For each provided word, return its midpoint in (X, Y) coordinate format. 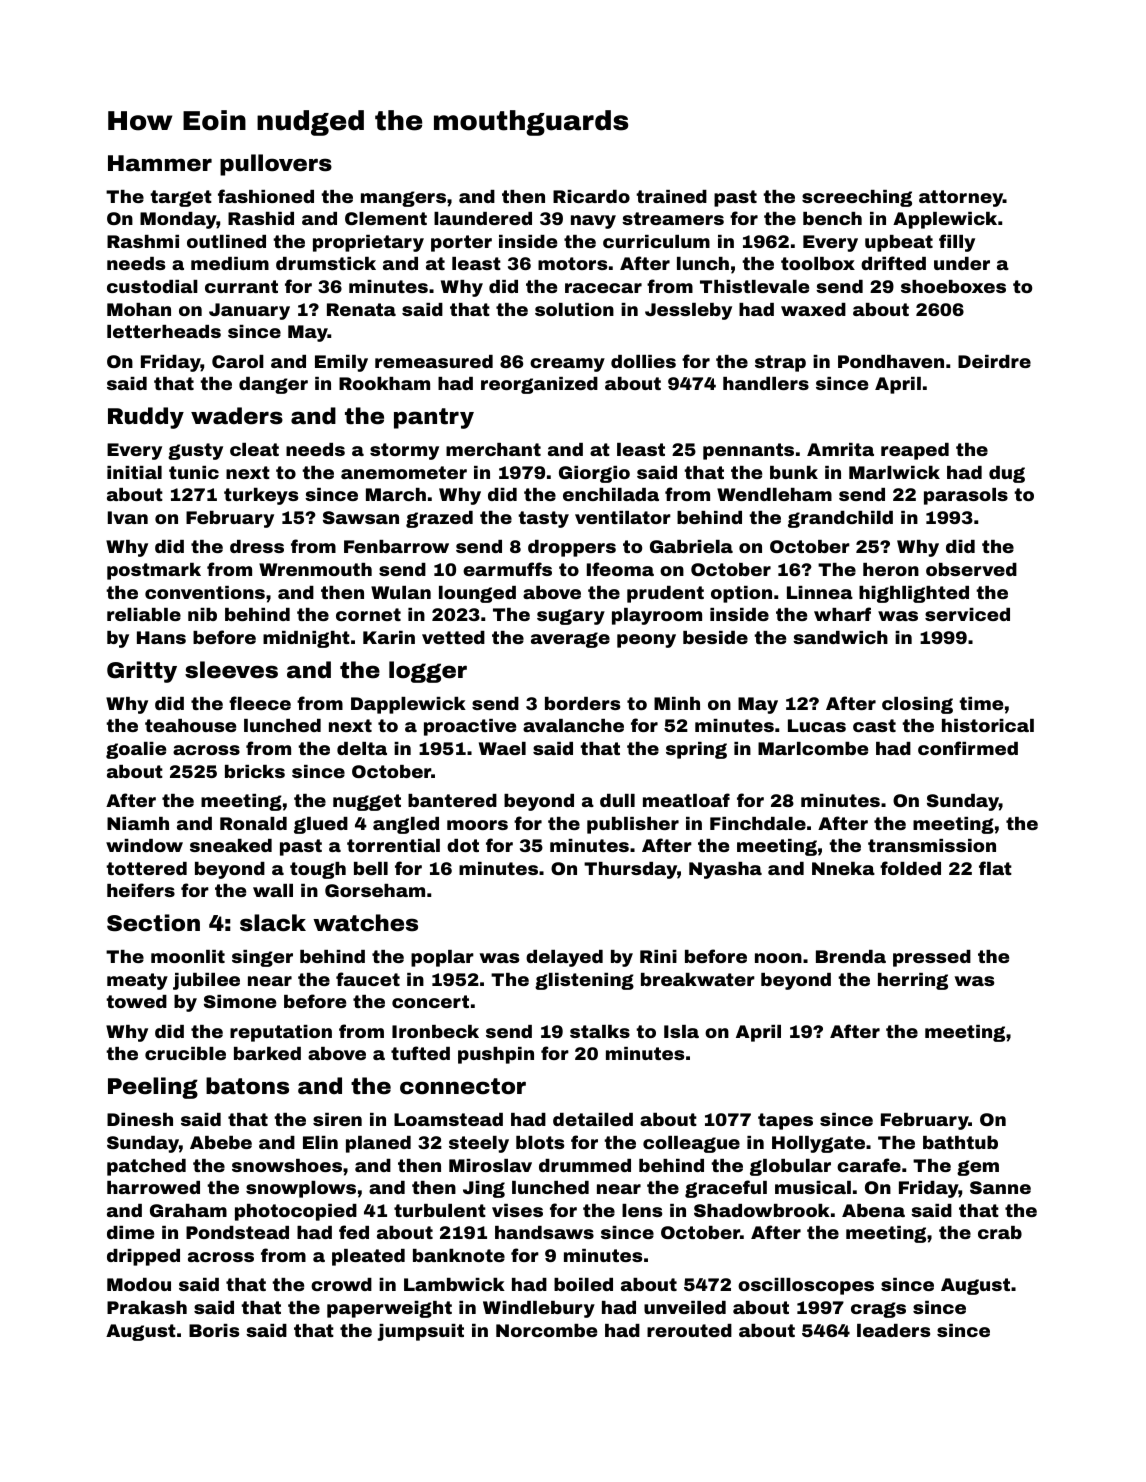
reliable (144, 614)
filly (957, 243)
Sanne (1000, 1187)
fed (354, 1232)
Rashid (261, 218)
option (741, 594)
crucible (185, 1053)
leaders (893, 1330)
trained (671, 196)
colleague (691, 1144)
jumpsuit (420, 1332)
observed (971, 569)
